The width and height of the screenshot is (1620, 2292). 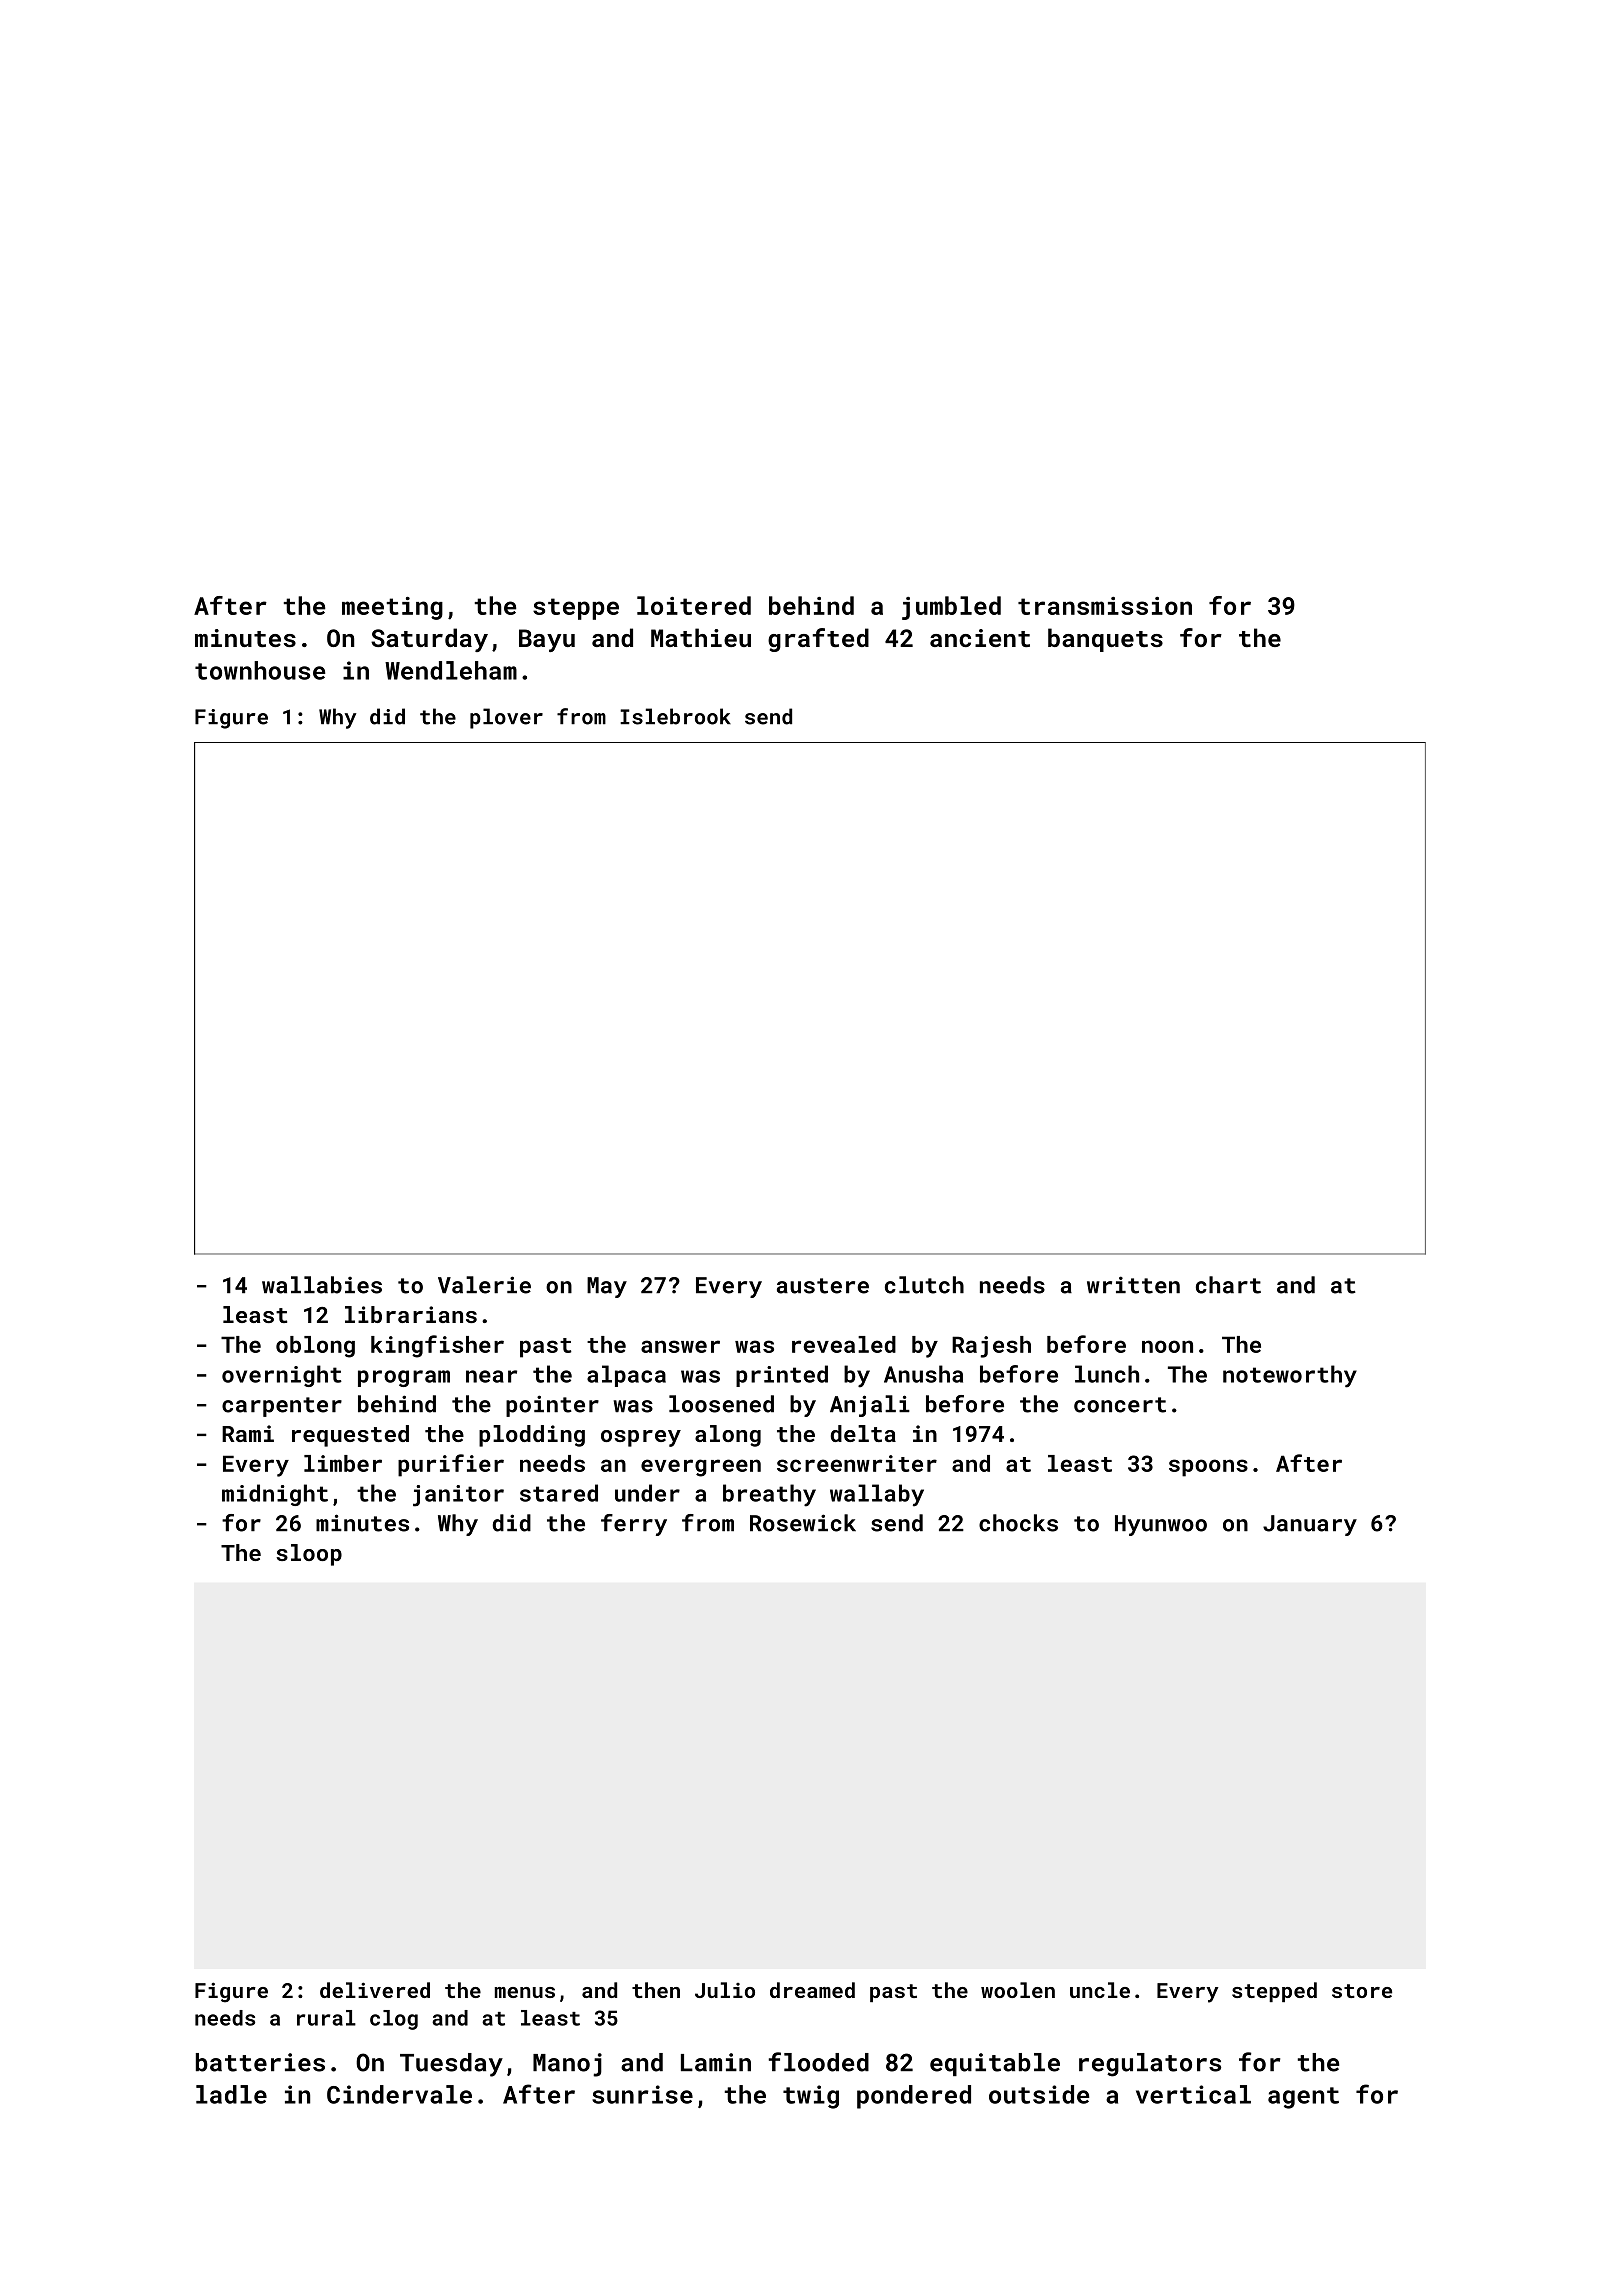 I want to click on Valerie, so click(x=484, y=1285).
